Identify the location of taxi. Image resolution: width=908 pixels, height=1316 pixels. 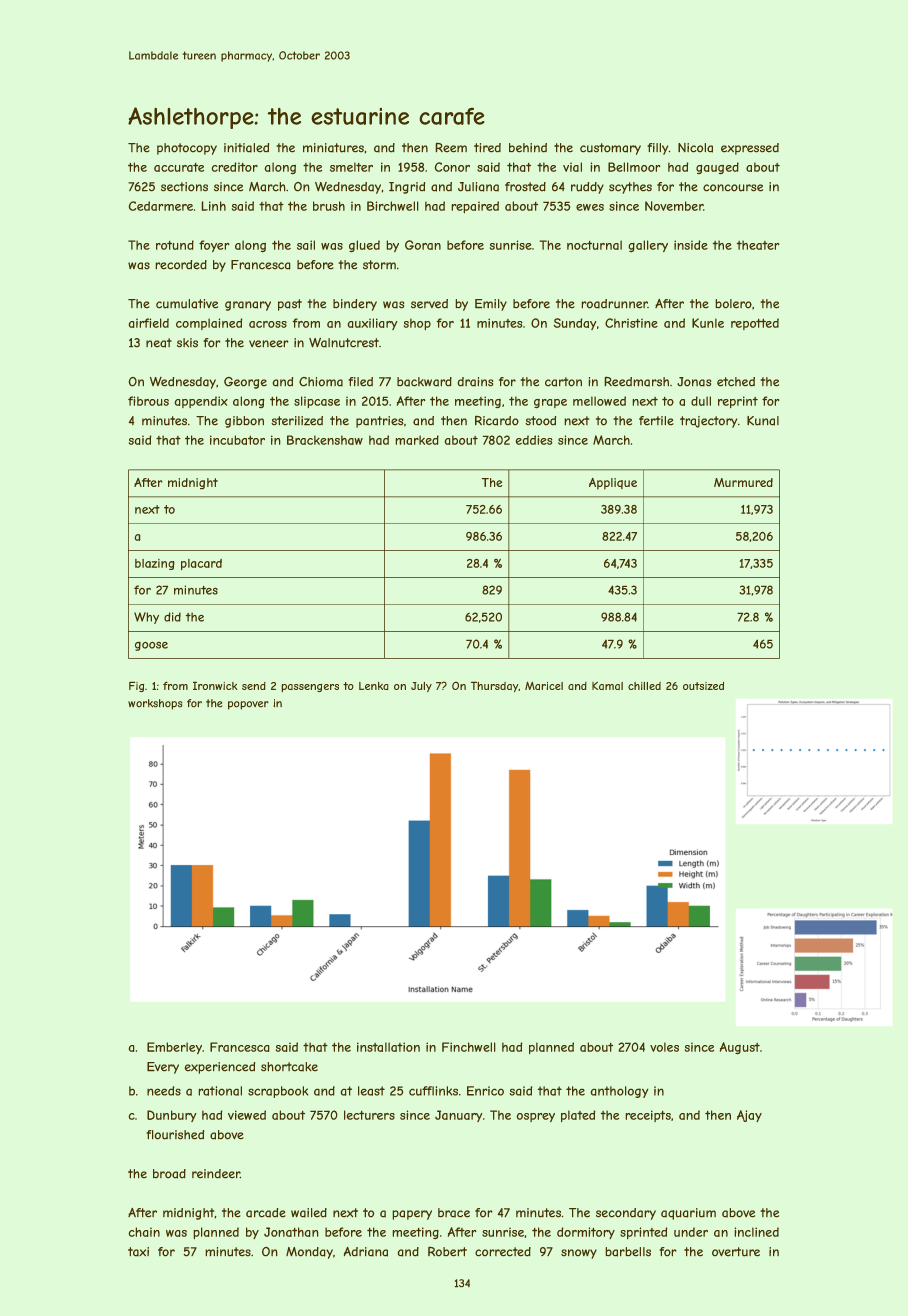
(138, 1252).
